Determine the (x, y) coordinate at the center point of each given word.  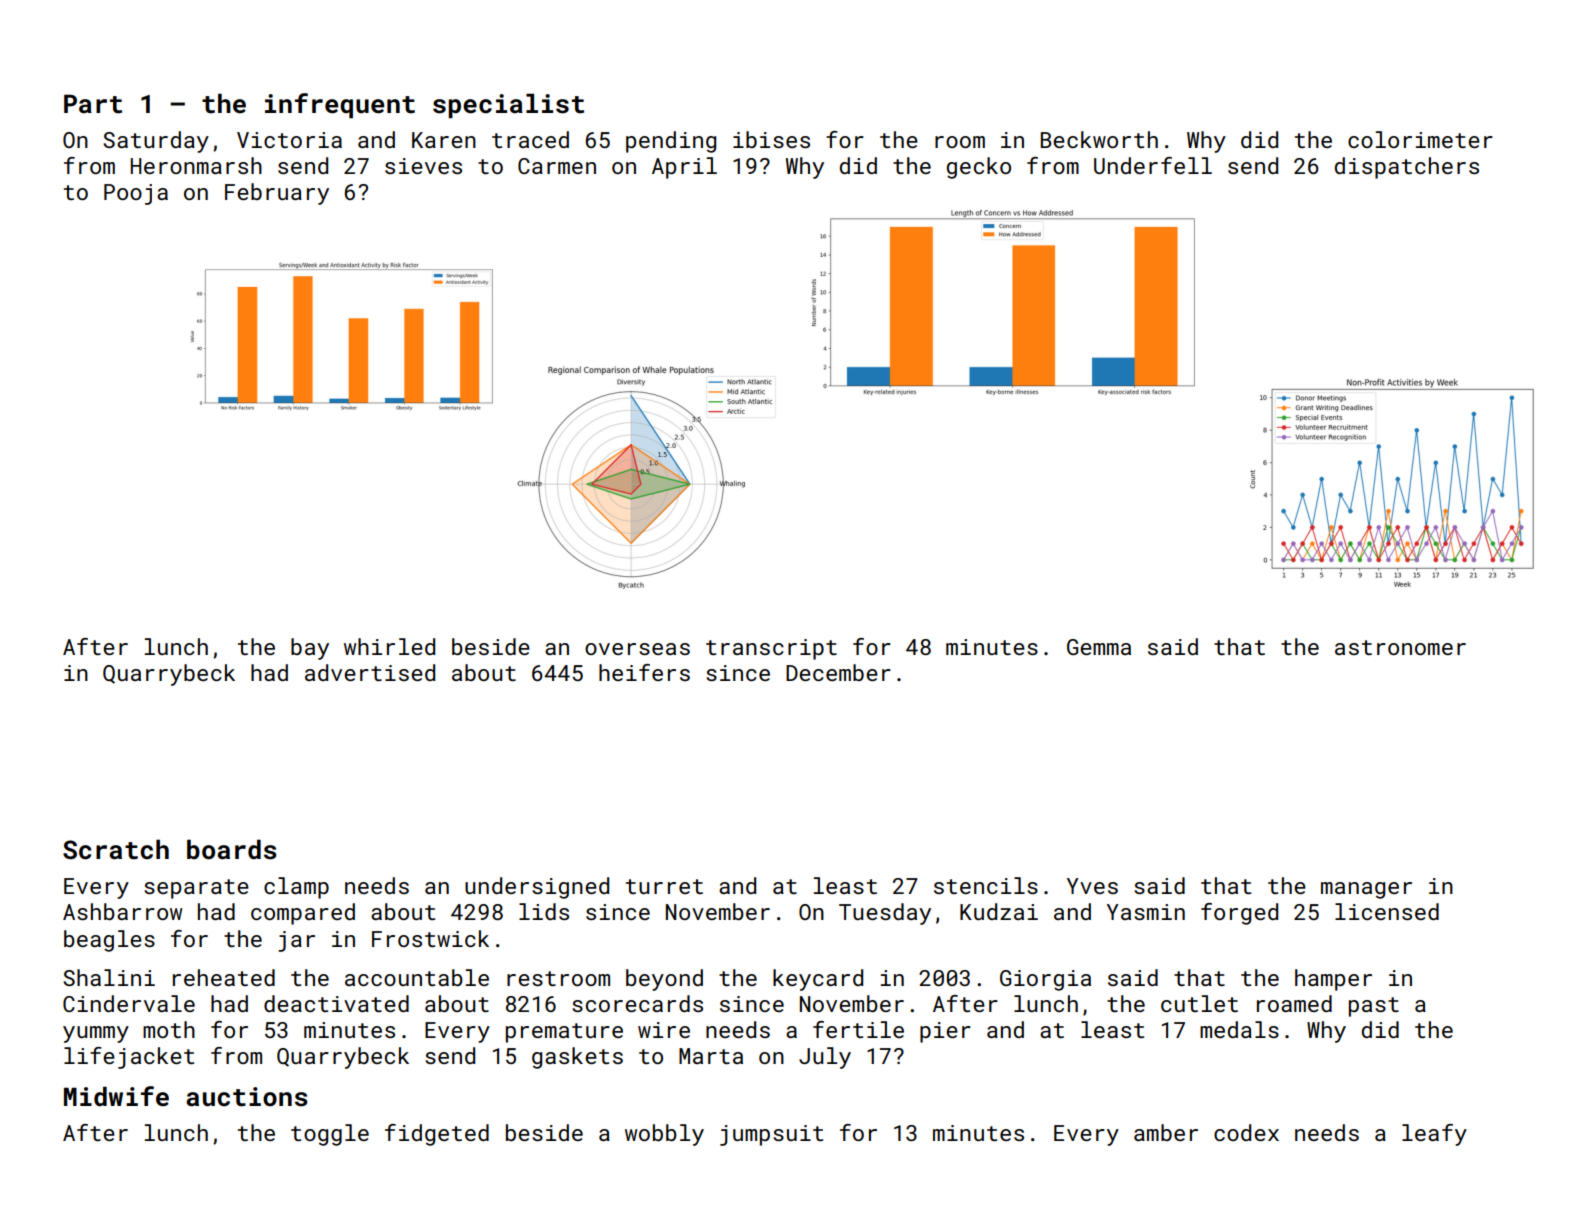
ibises (771, 139)
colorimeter (1420, 139)
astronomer (1400, 647)
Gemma (1099, 647)
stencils (986, 885)
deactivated (336, 1003)
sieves (423, 166)
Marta (711, 1056)
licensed (1387, 911)
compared (303, 914)
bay (310, 649)
